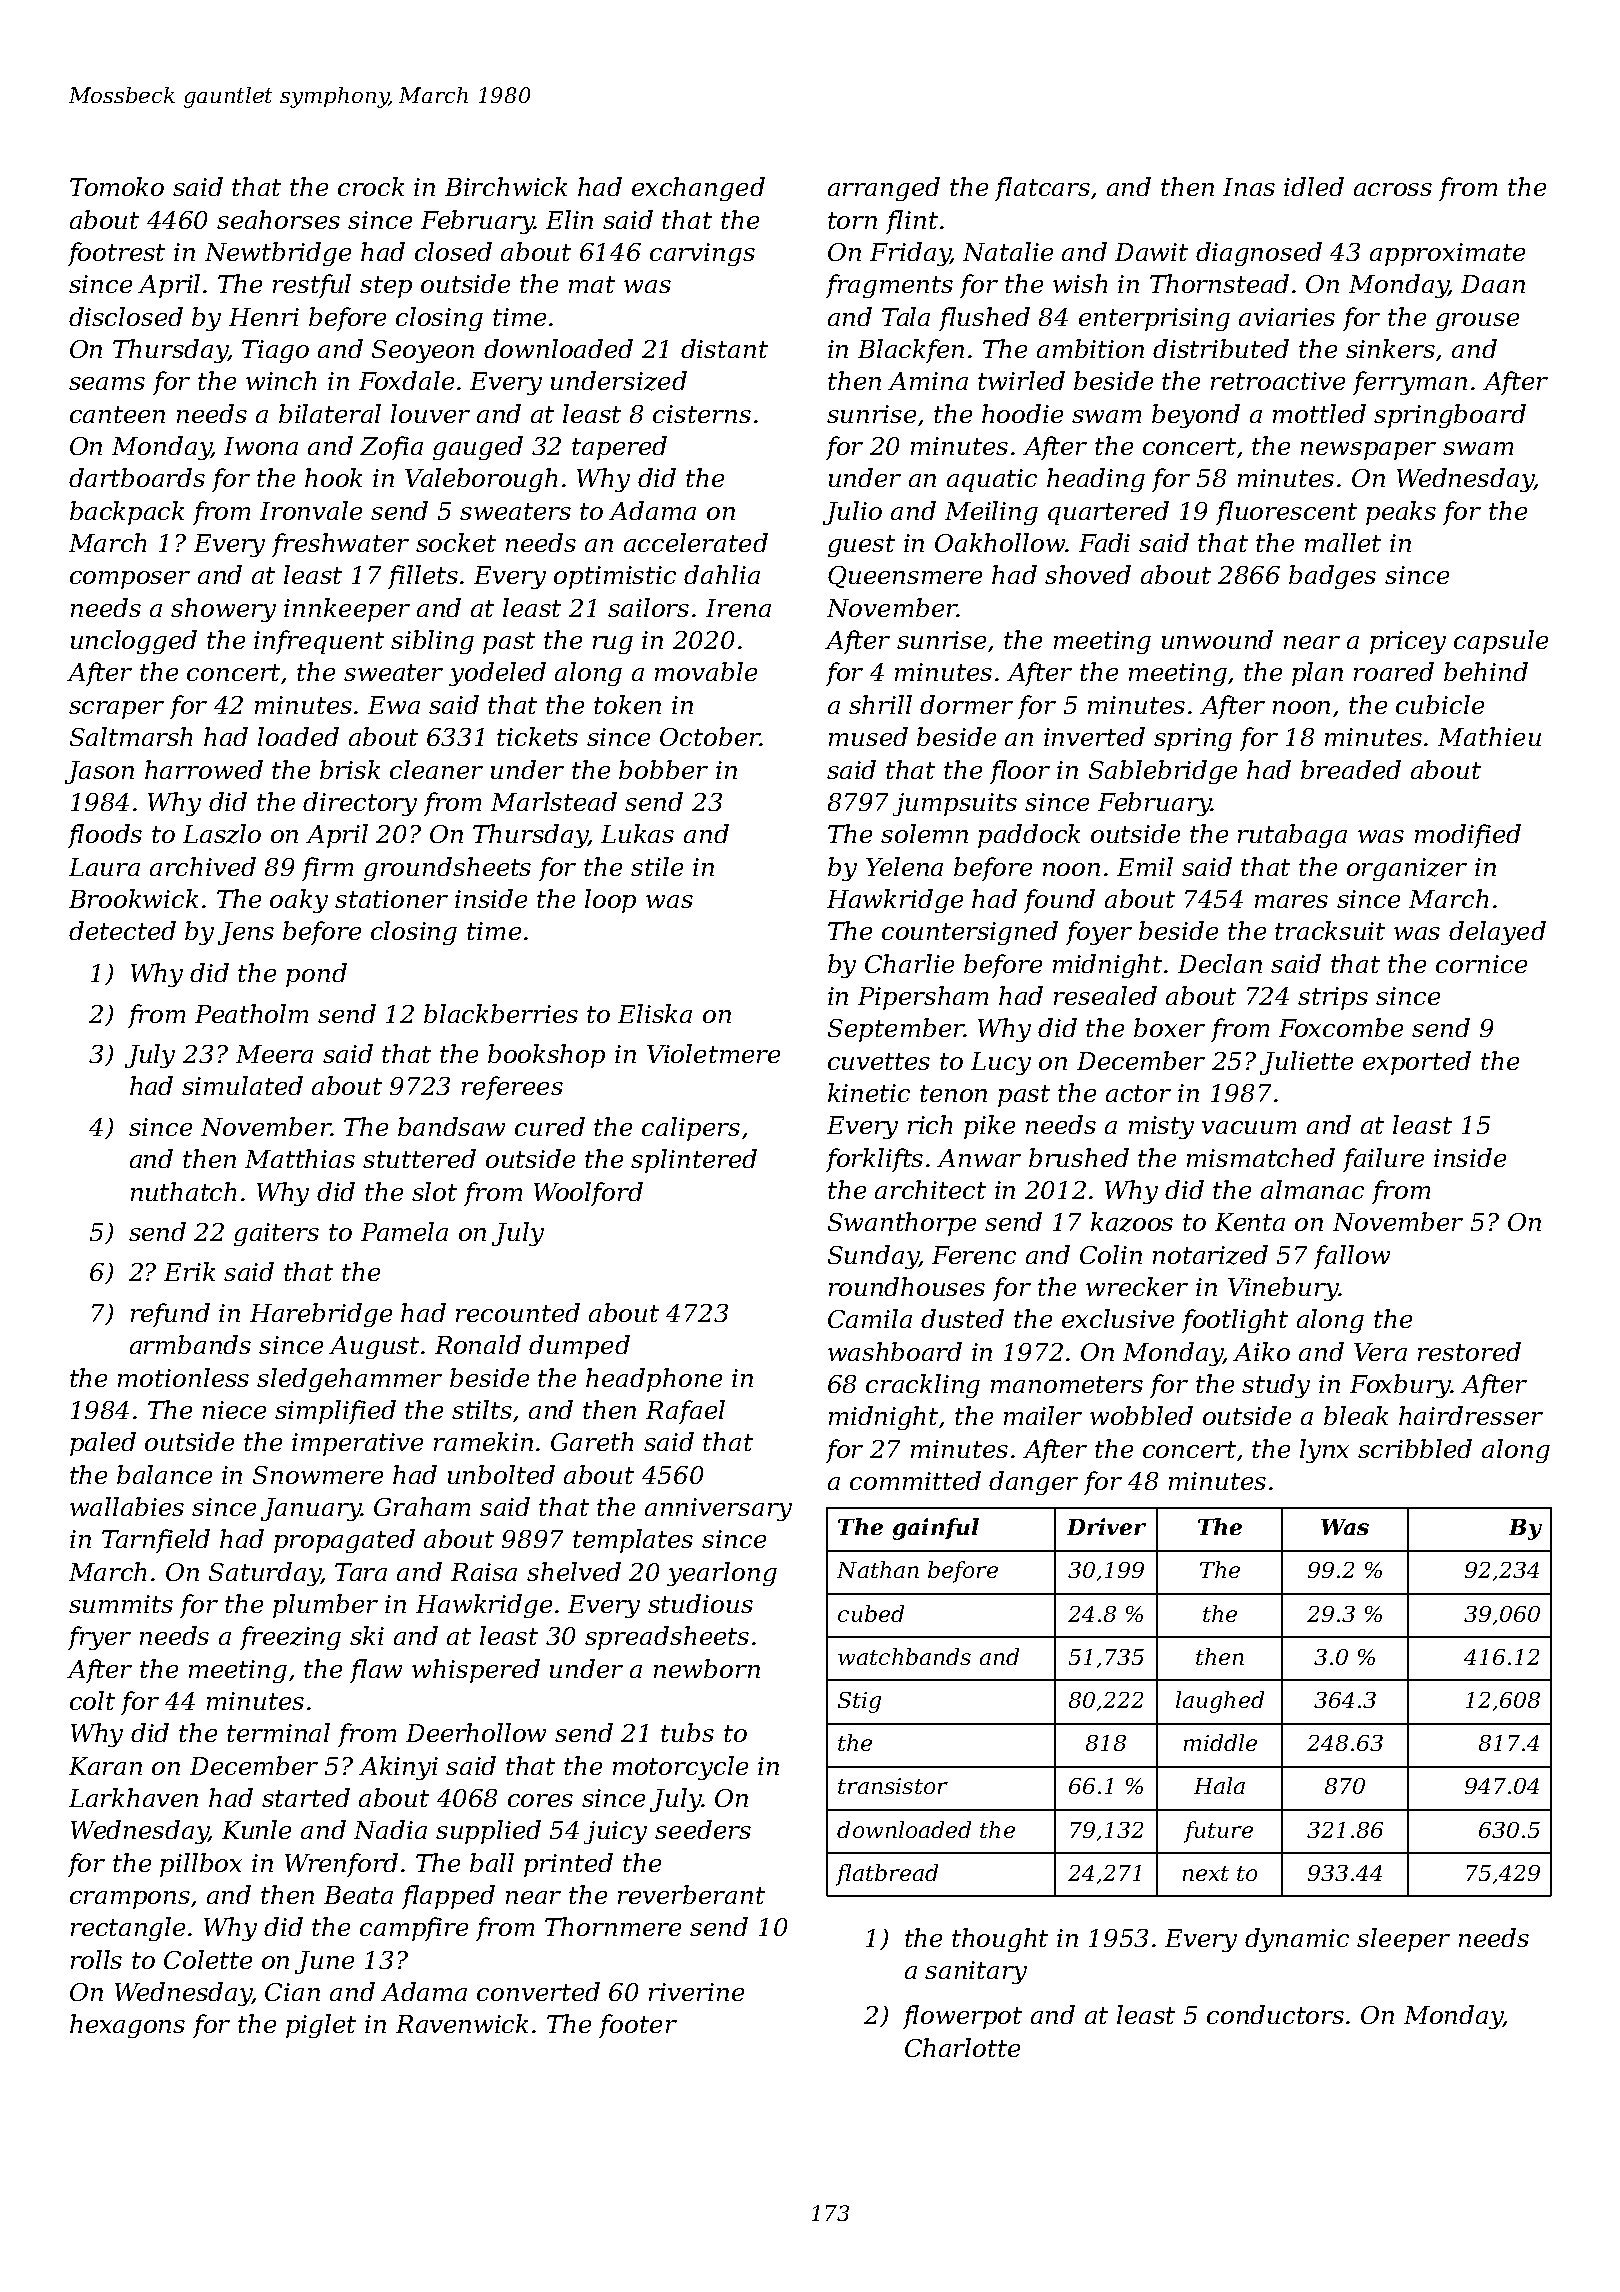 The width and height of the screenshot is (1620, 2292). What do you see at coordinates (256, 1829) in the screenshot?
I see `Kunle` at bounding box center [256, 1829].
